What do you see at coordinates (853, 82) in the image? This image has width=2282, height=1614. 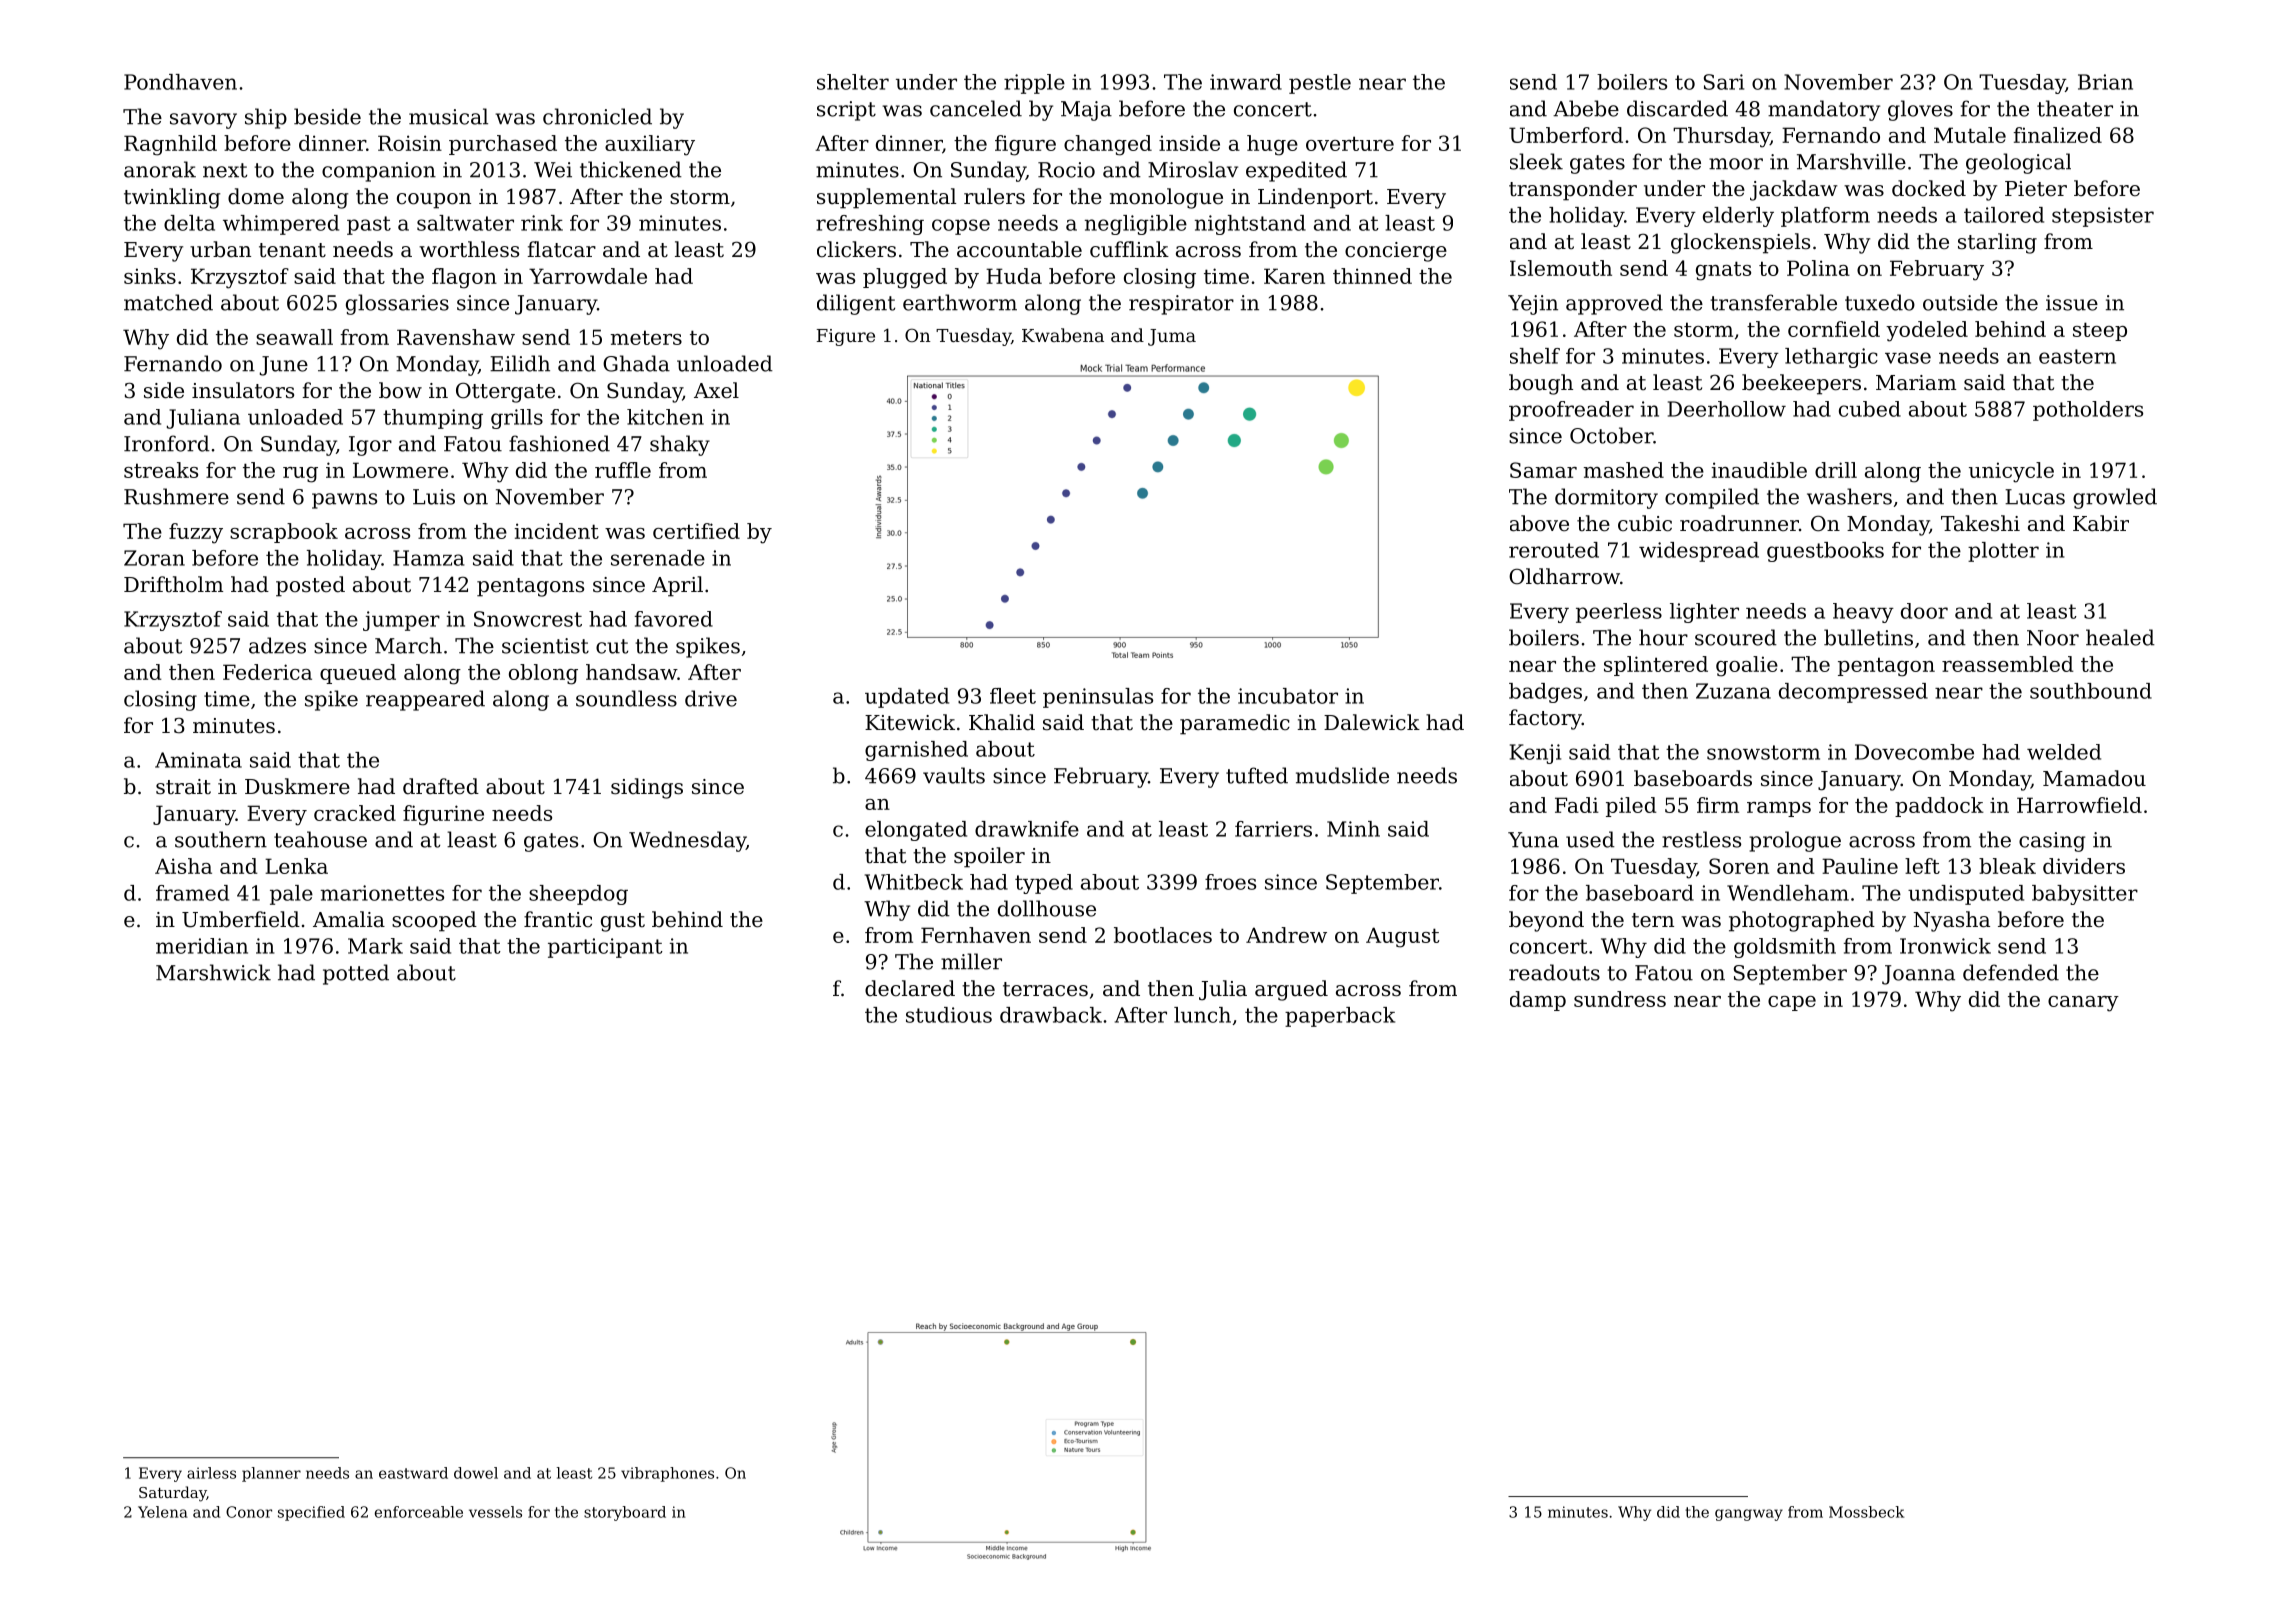 I see `shelter` at bounding box center [853, 82].
